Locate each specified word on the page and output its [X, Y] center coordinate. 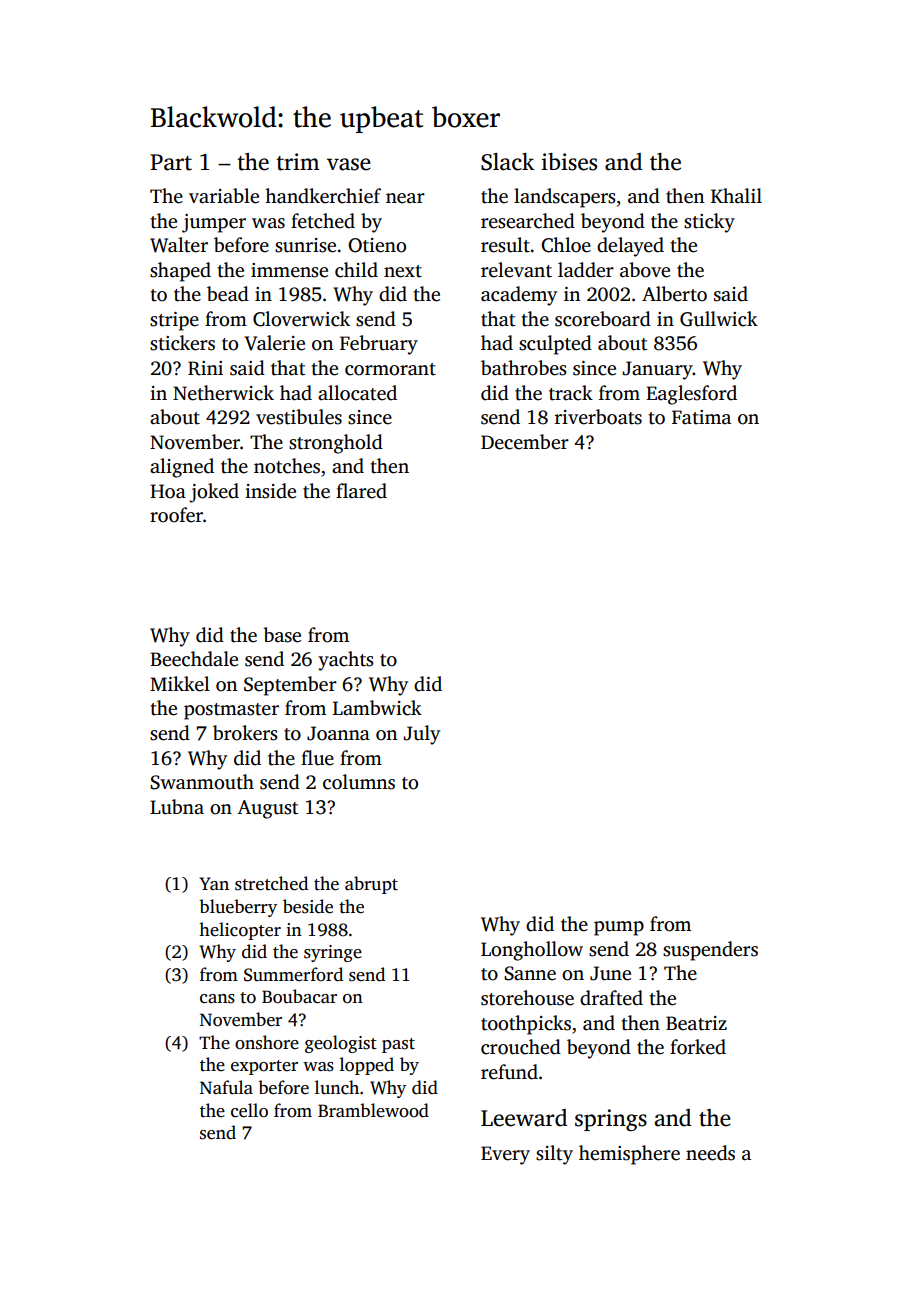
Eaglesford [691, 395]
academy [519, 296]
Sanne [530, 973]
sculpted [555, 345]
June [610, 973]
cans [217, 999]
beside [308, 906]
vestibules [299, 417]
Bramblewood [373, 1110]
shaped [180, 272]
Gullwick [719, 319]
